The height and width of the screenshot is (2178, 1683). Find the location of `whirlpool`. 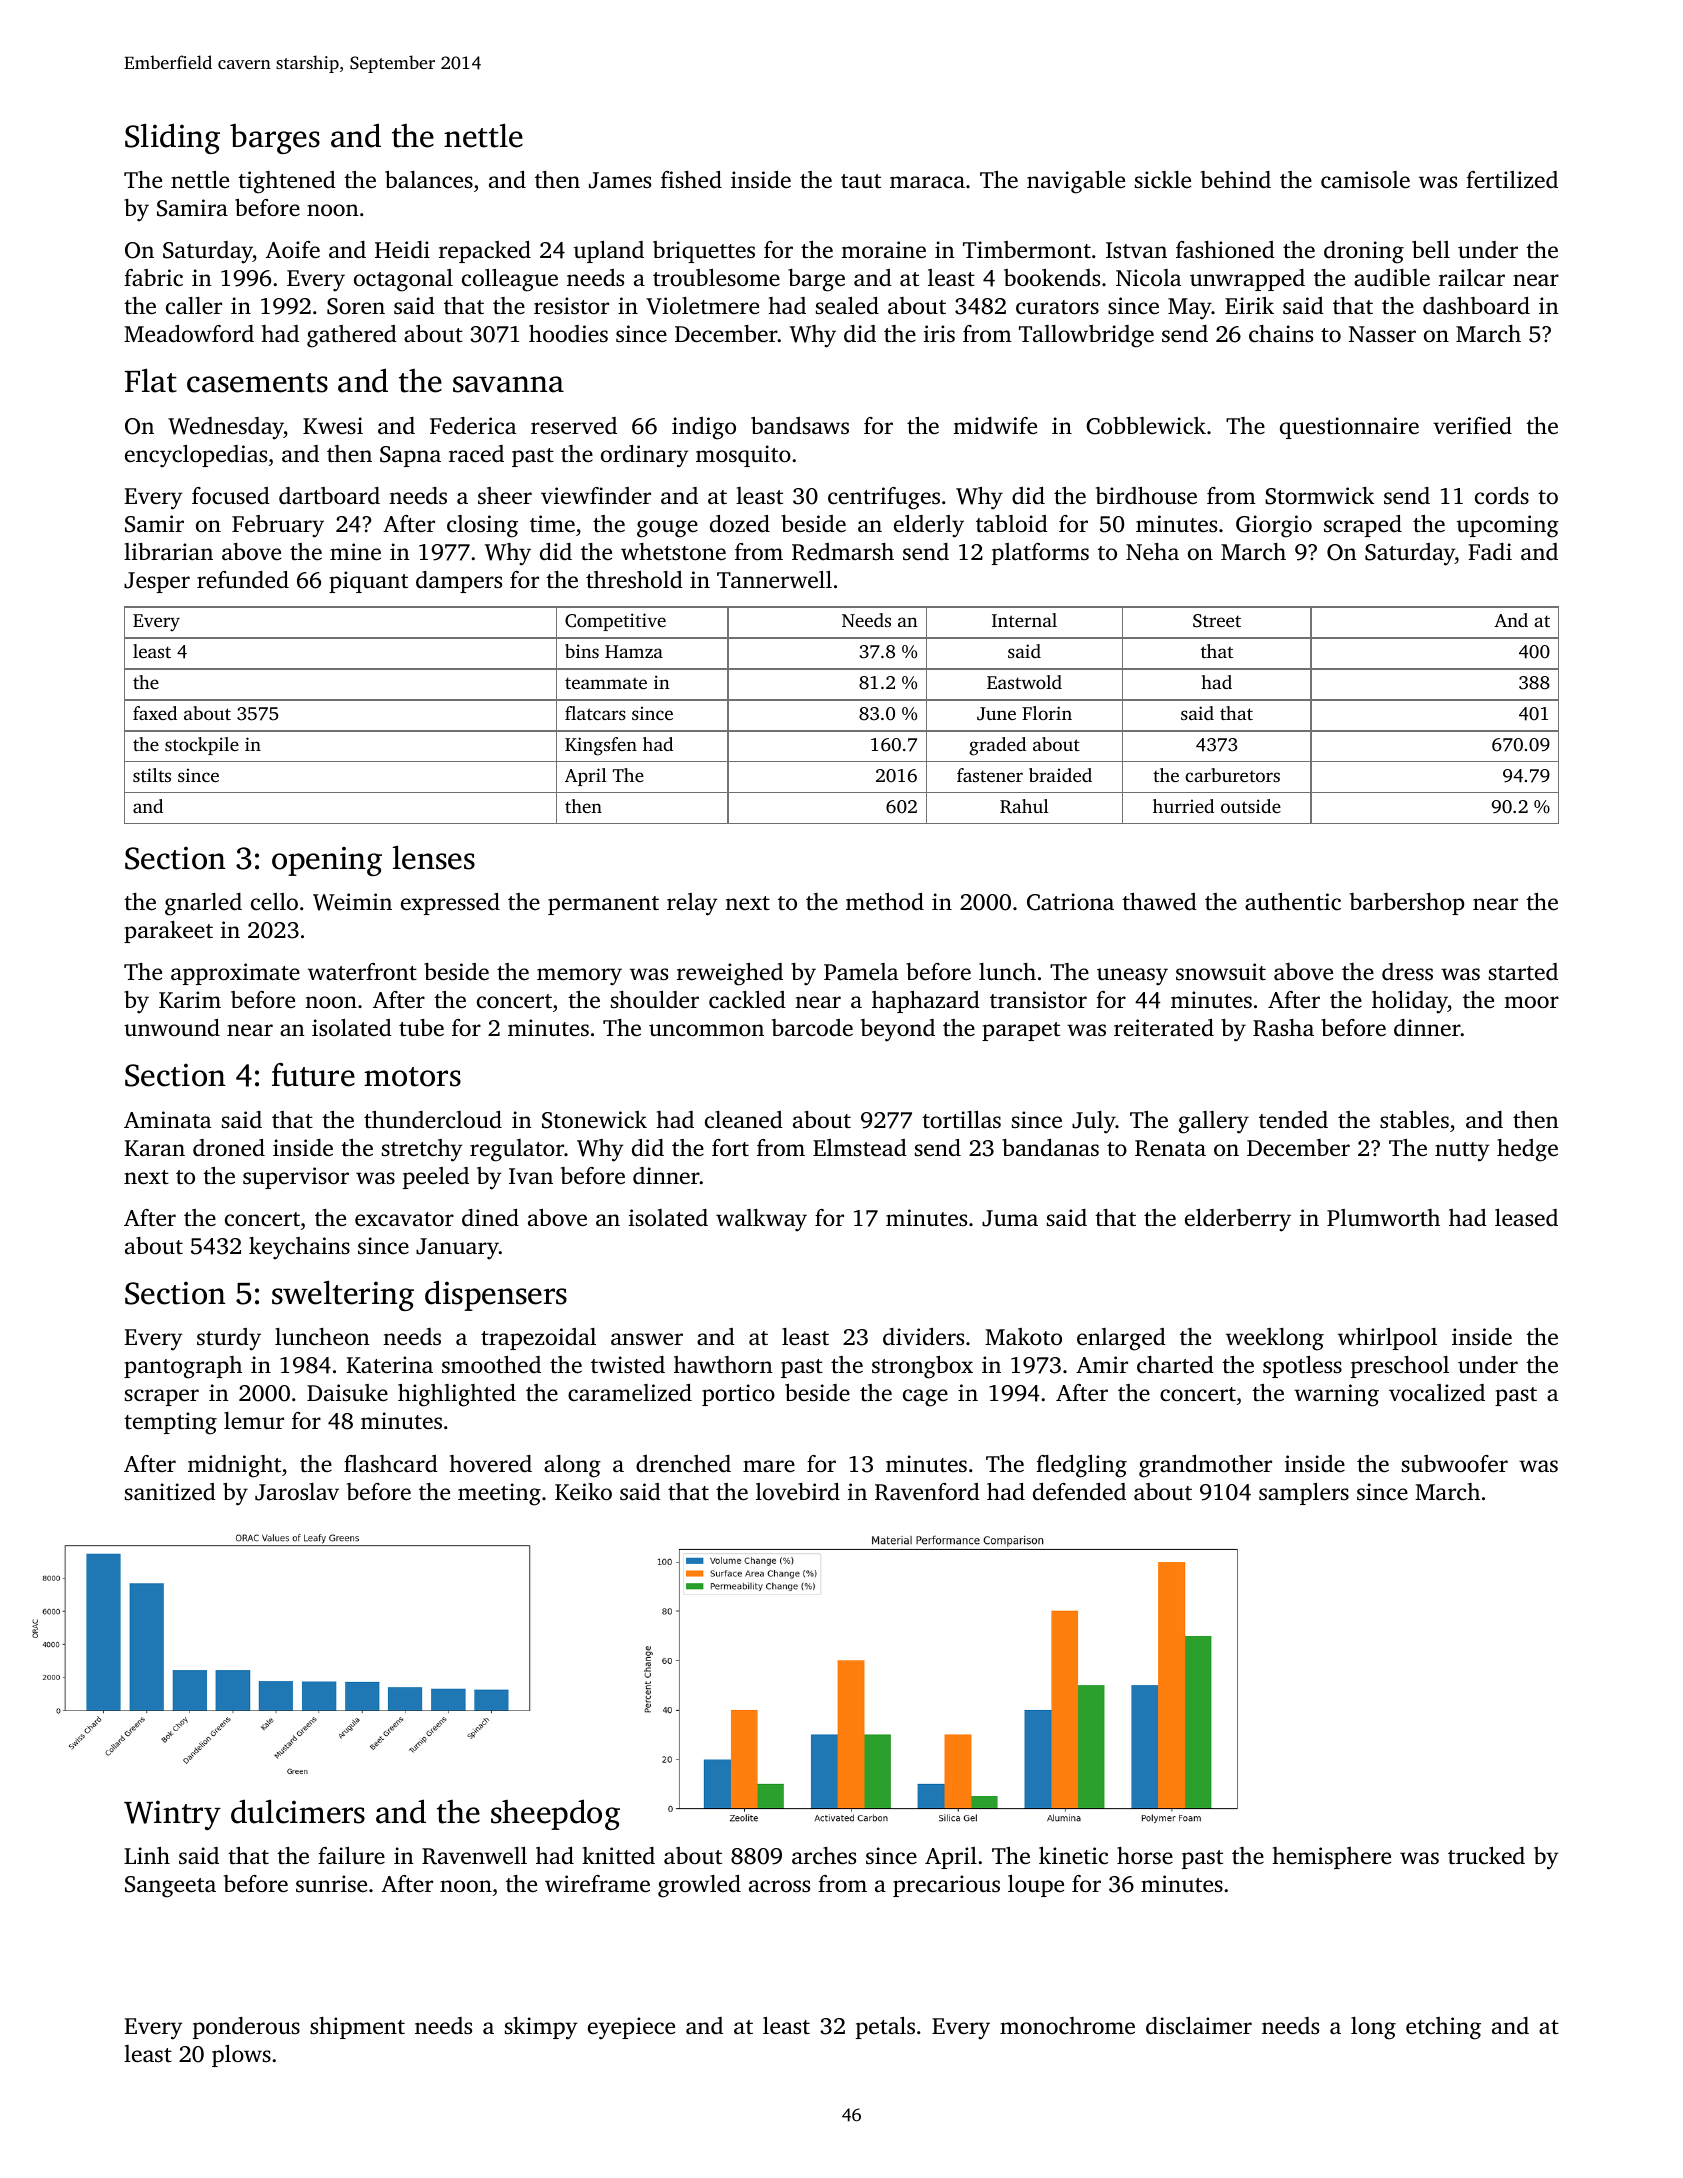

whirlpool is located at coordinates (1387, 1339).
